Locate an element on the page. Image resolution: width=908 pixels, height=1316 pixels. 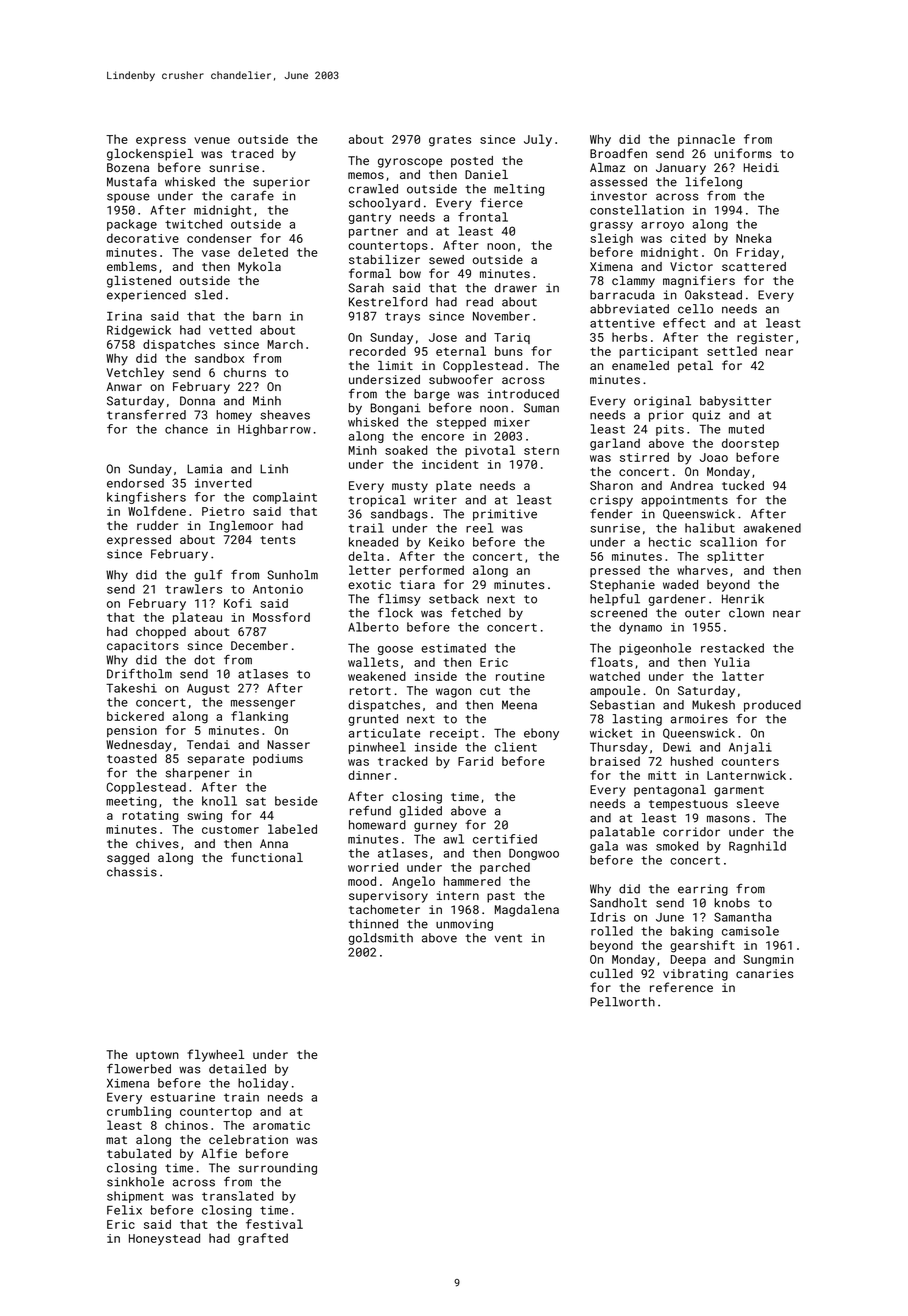
grates is located at coordinates (450, 141).
